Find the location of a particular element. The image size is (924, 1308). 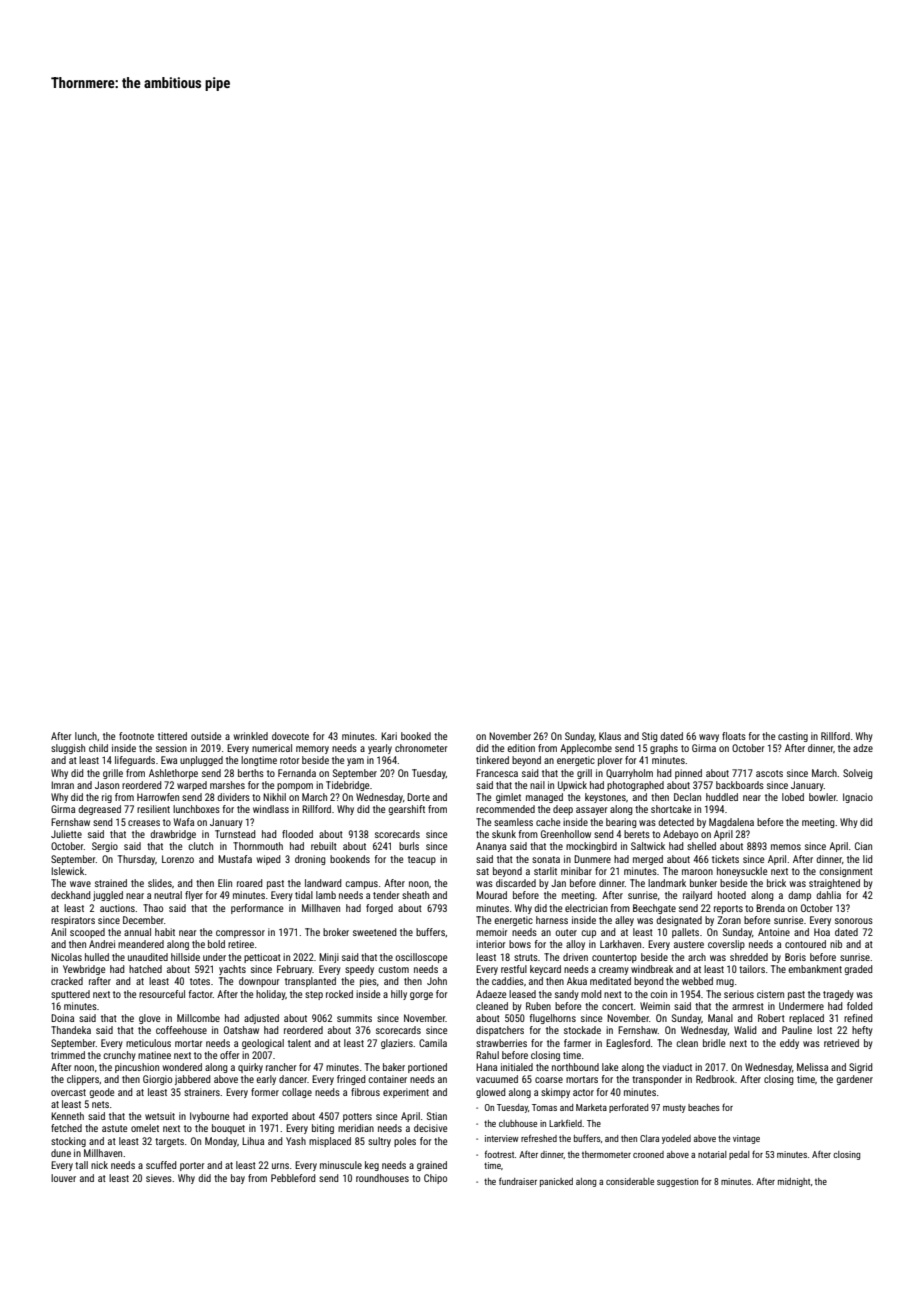

sluggish is located at coordinates (68, 749).
